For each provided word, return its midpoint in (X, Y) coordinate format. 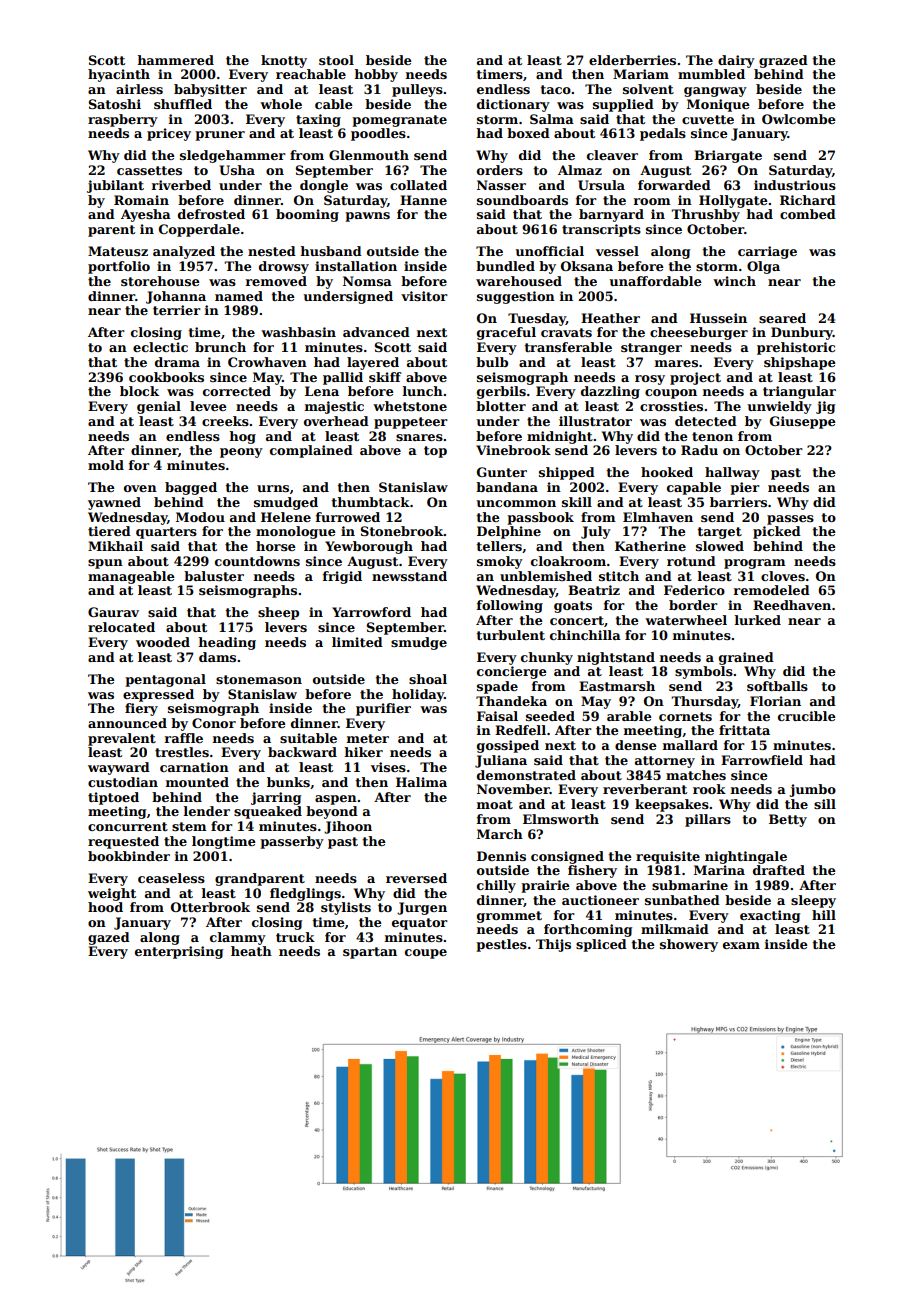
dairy (736, 61)
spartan (370, 953)
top (435, 452)
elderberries (632, 60)
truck (295, 937)
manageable (131, 577)
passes (790, 520)
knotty (284, 61)
